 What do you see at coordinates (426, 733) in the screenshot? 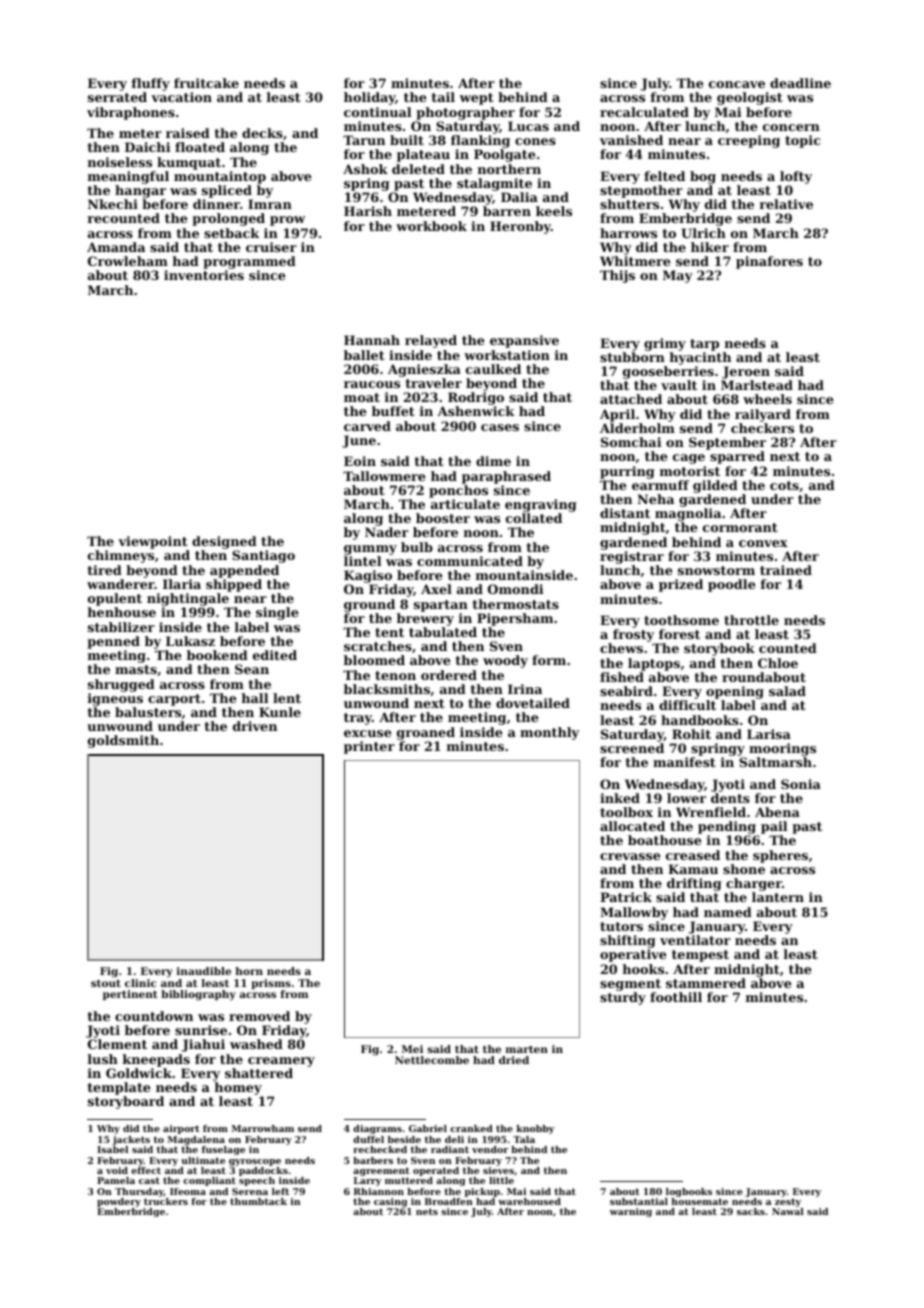
I see `groaned` at bounding box center [426, 733].
